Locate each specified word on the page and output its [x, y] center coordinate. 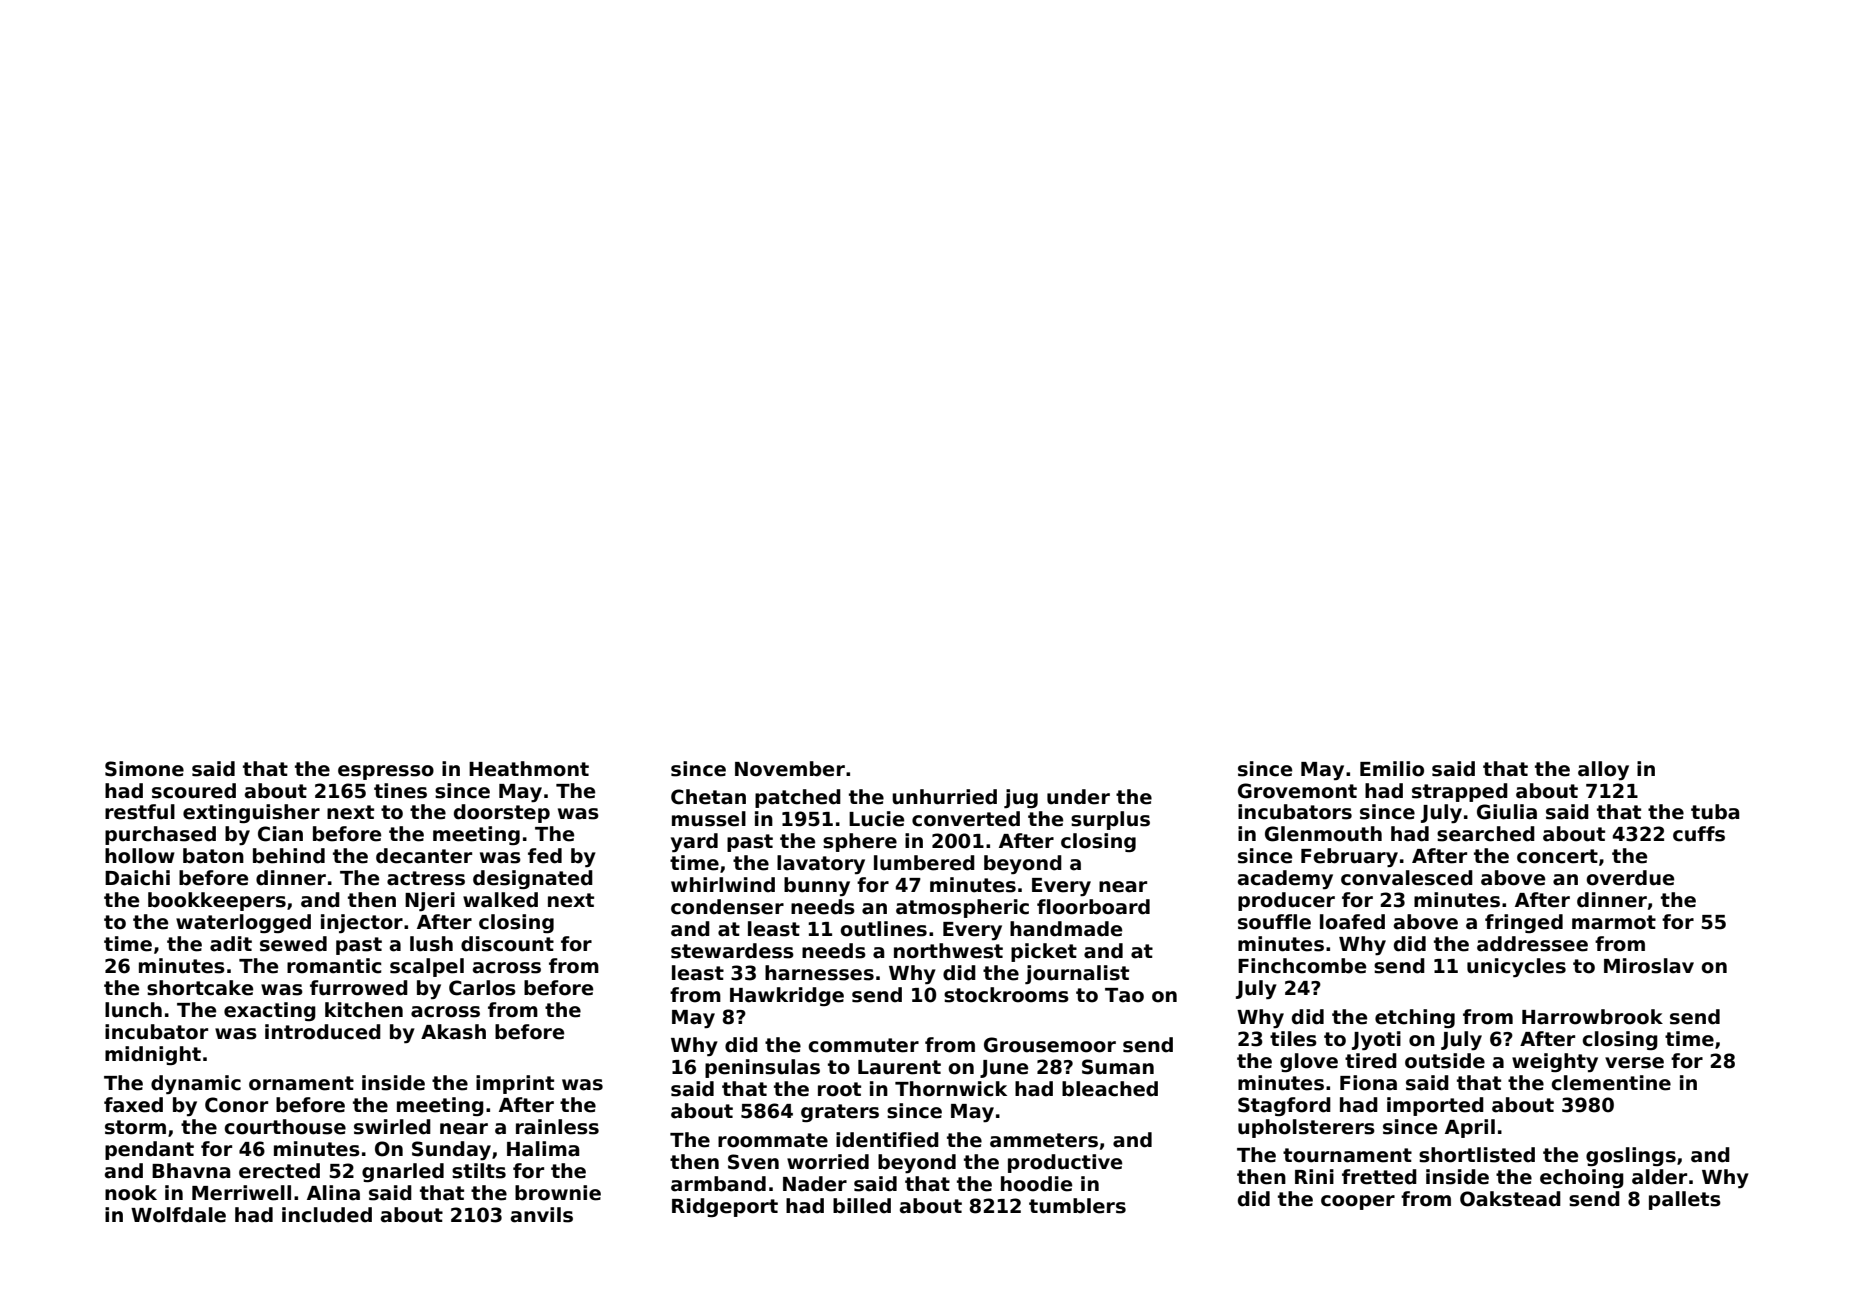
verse [1634, 1063]
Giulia [1507, 812]
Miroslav [1649, 966]
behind [289, 856]
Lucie [876, 819]
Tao [1124, 995]
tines [400, 791]
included [327, 1215]
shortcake [200, 988]
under [1078, 797]
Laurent [899, 1067]
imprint [515, 1084]
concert [1557, 856]
